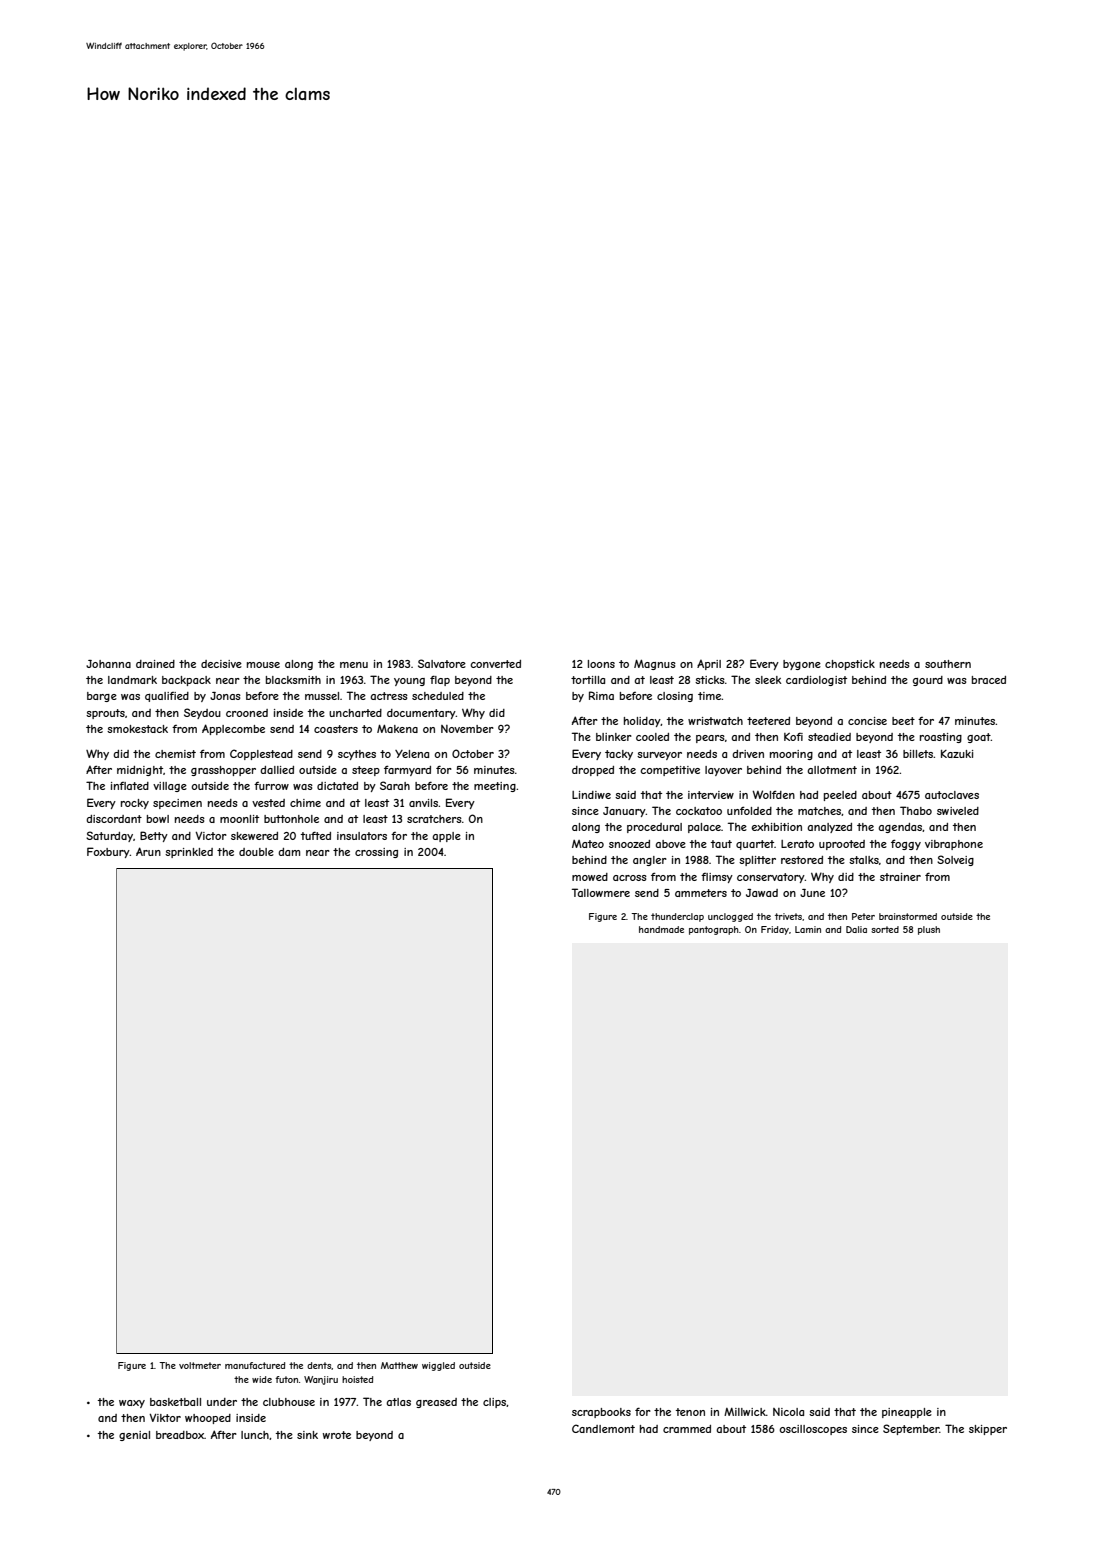 This screenshot has height=1548, width=1094. I want to click on handmade, so click(661, 929).
